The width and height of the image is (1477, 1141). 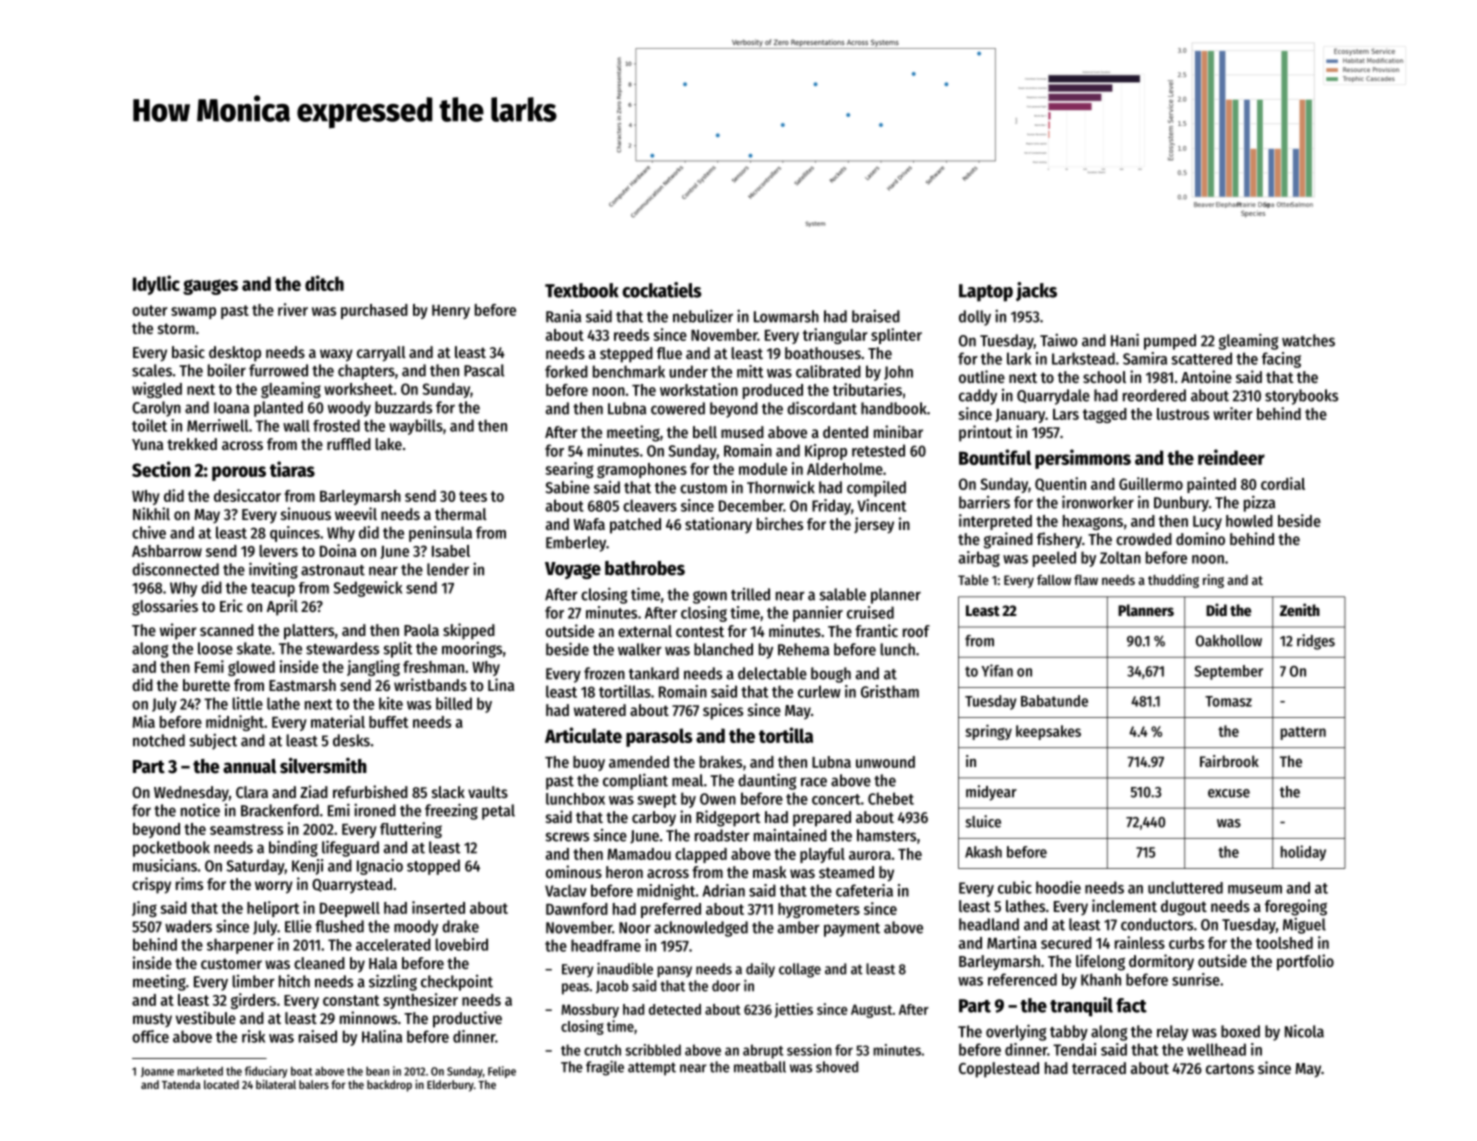 What do you see at coordinates (567, 837) in the image?
I see `screws` at bounding box center [567, 837].
